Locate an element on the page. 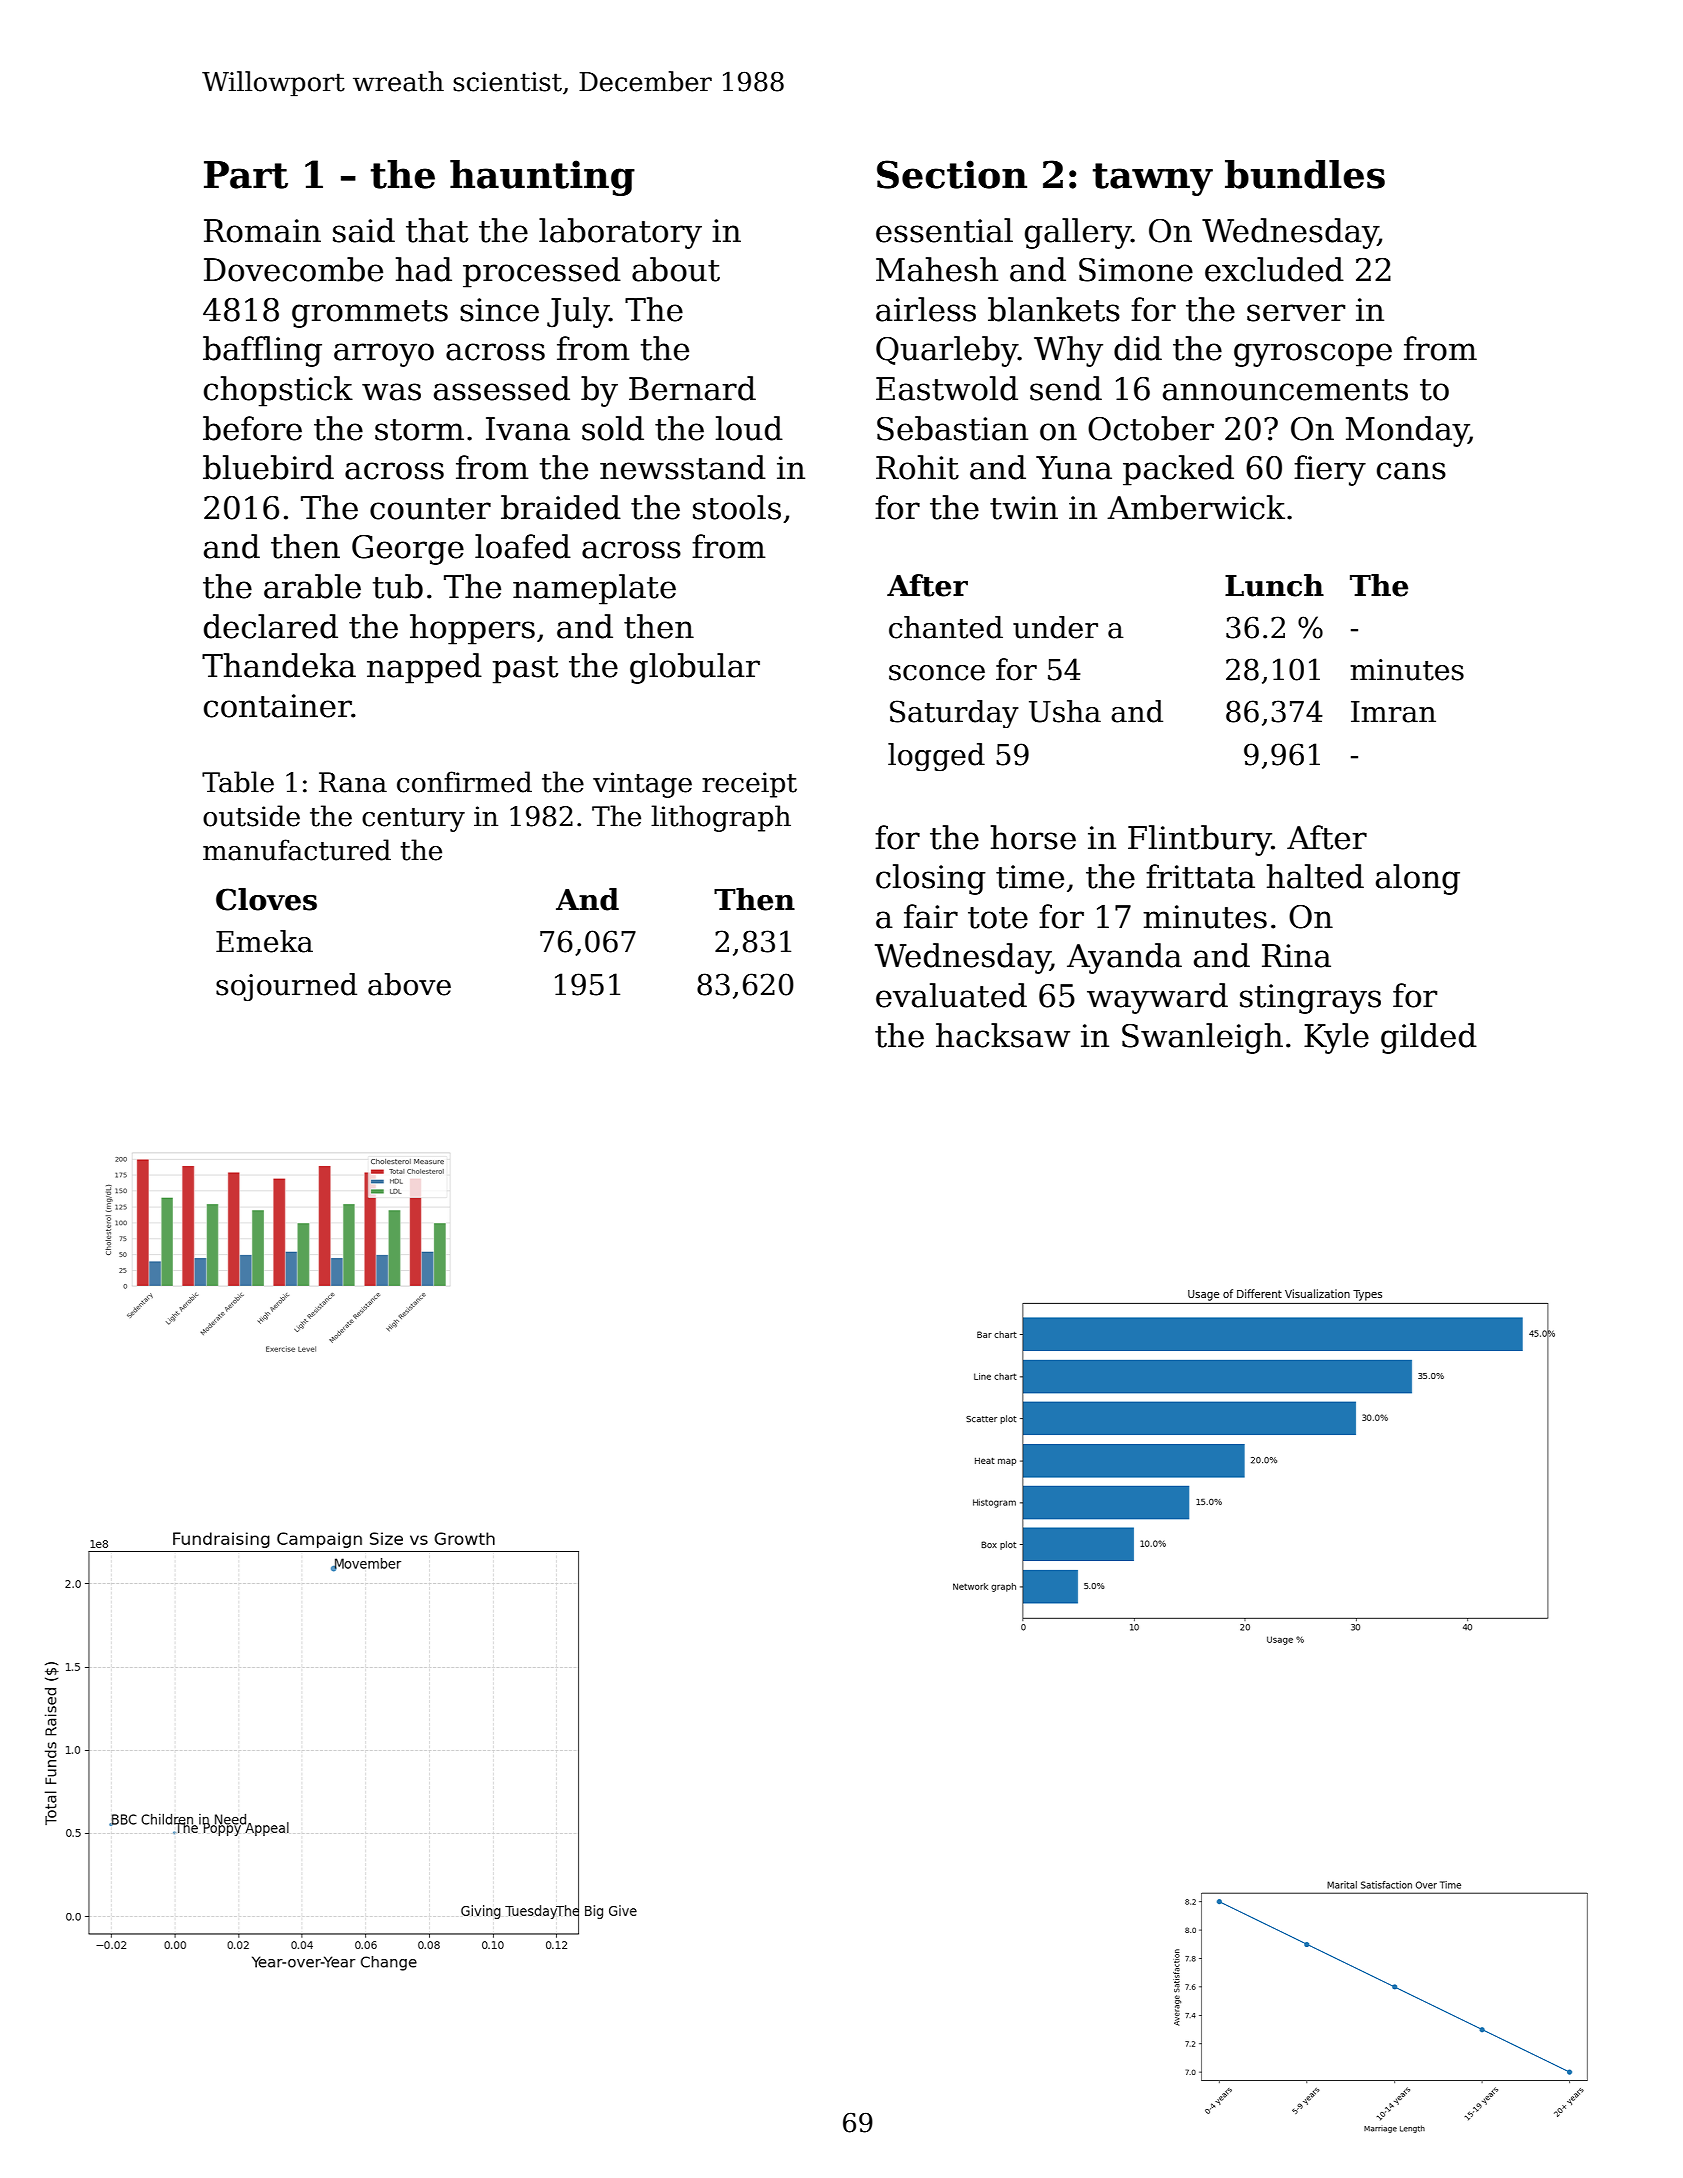  newsstand is located at coordinates (683, 467).
